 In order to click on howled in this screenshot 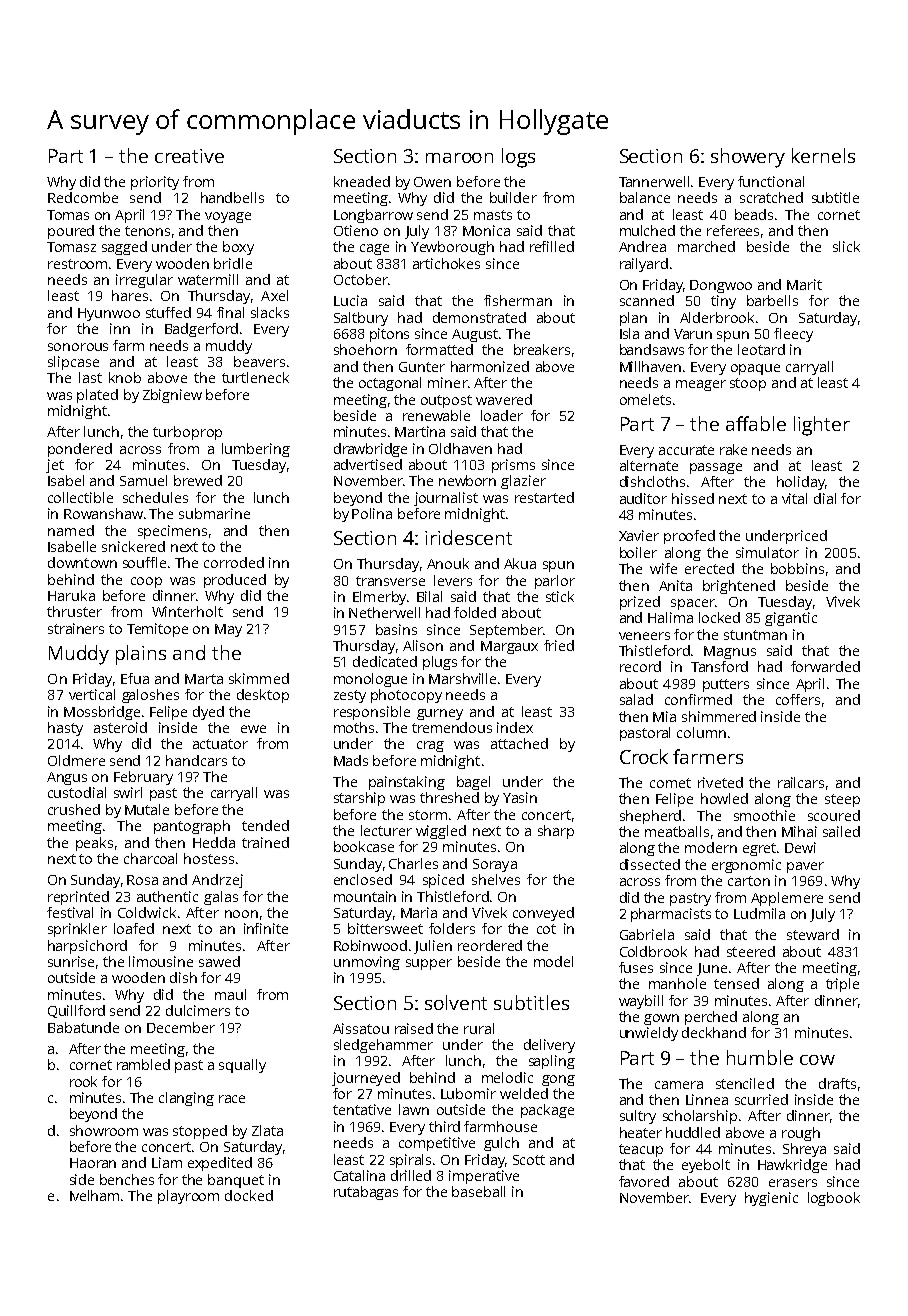, I will do `click(724, 798)`.
